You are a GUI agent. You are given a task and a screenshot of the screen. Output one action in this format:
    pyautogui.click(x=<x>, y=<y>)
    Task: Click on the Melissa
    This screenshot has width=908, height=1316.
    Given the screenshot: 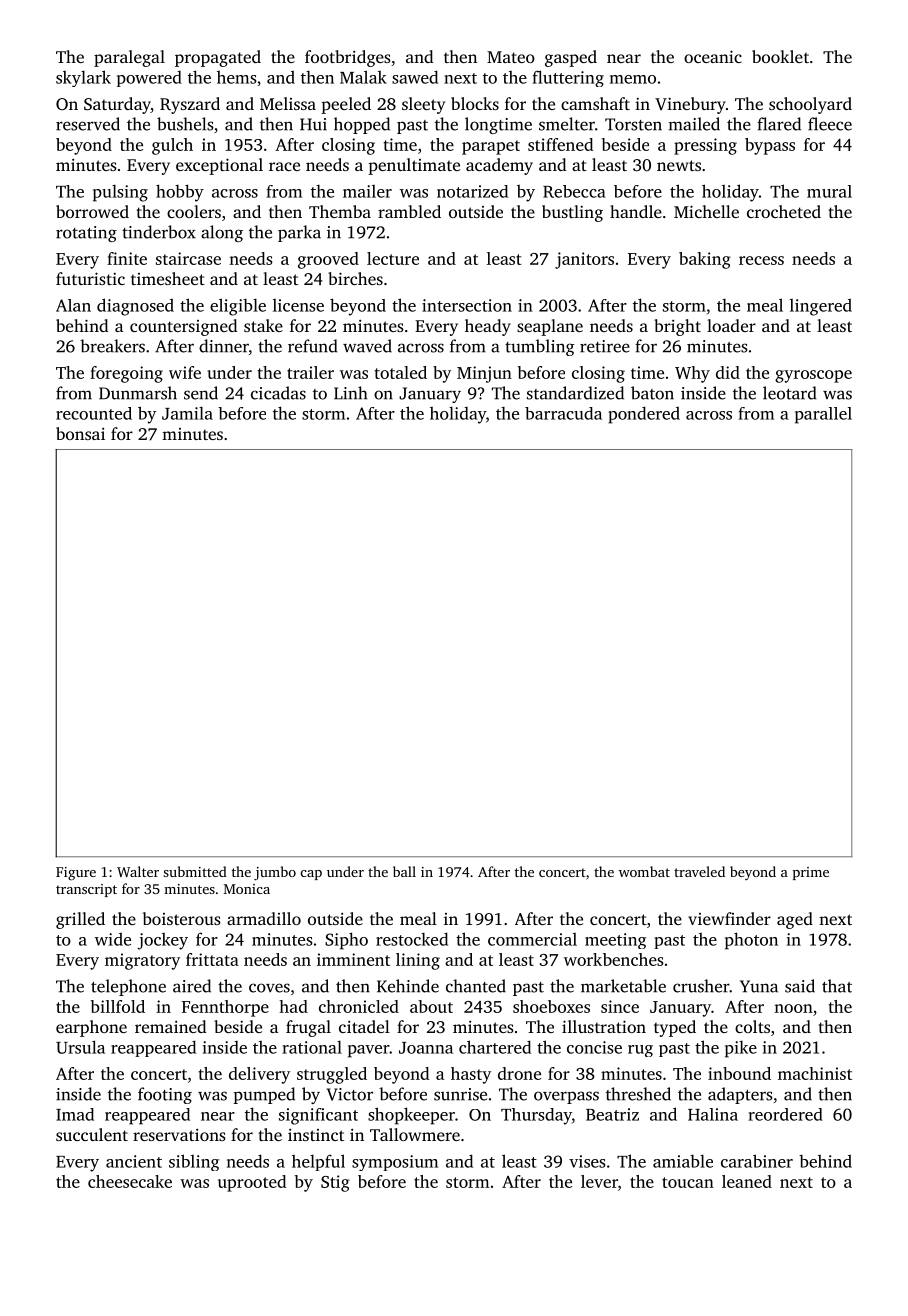 What is the action you would take?
    pyautogui.click(x=288, y=103)
